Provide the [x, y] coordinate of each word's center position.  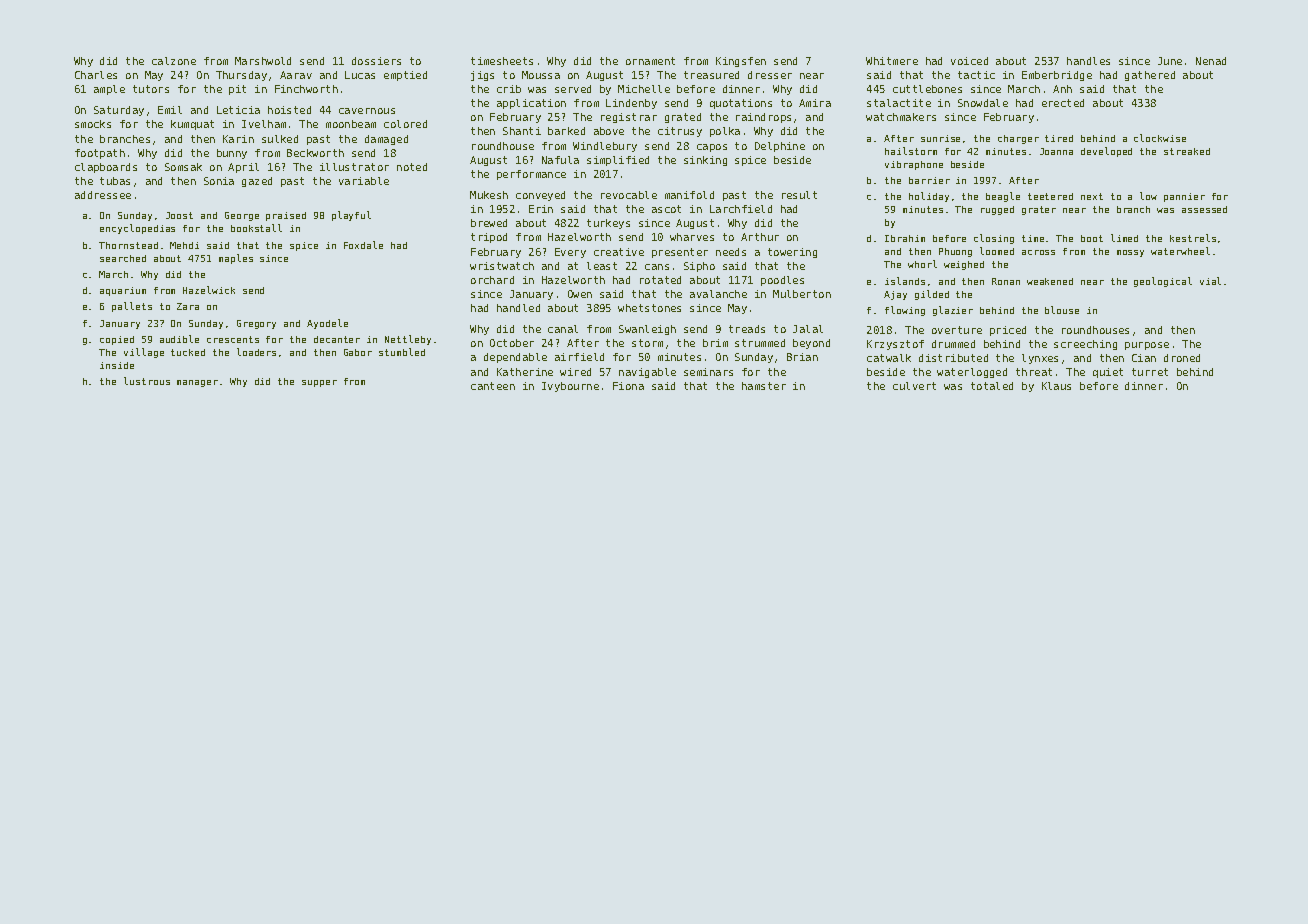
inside [117, 365]
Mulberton [802, 294]
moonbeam [351, 124]
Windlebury [605, 147]
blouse [1062, 310]
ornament [650, 61]
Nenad [1211, 61]
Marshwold [263, 61]
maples [236, 259]
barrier [929, 180]
